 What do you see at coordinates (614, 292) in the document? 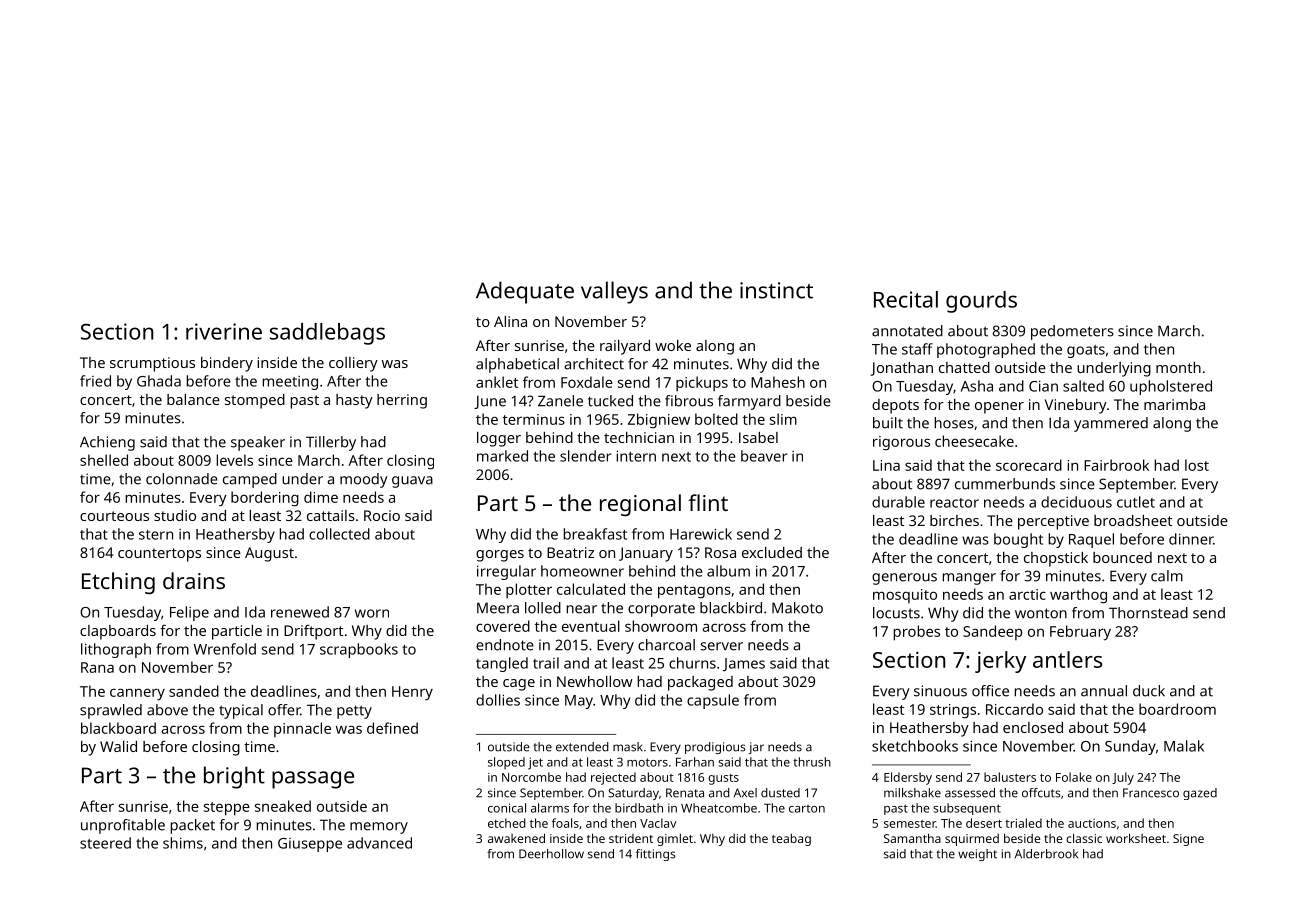
I see `valleys` at bounding box center [614, 292].
